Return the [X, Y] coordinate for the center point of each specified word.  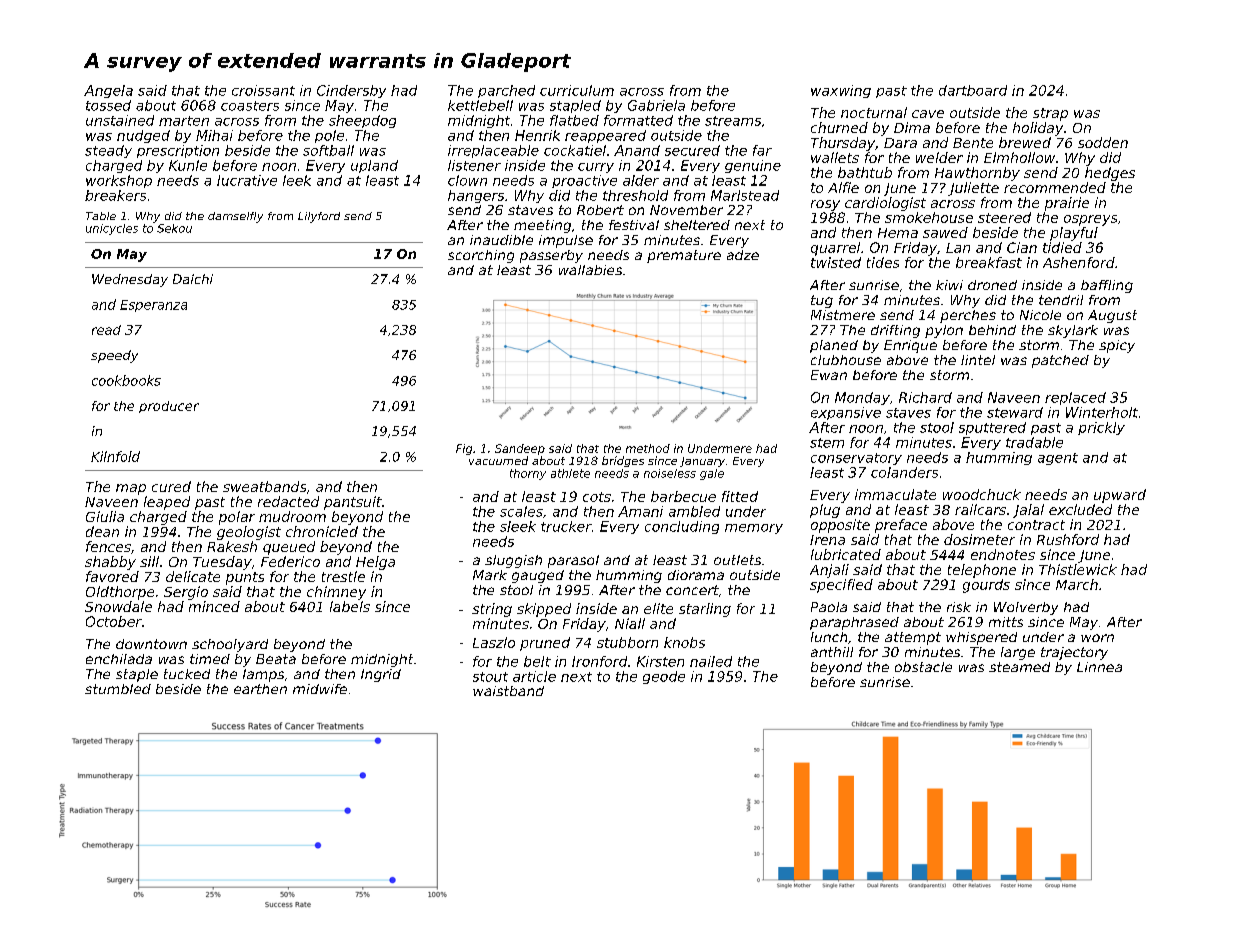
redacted [288, 501]
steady [108, 151]
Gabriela [656, 105]
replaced [1075, 398]
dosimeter [979, 539]
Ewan [829, 375]
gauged [538, 576]
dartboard [973, 90]
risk [959, 607]
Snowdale [118, 606]
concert [692, 590]
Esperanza [153, 306]
